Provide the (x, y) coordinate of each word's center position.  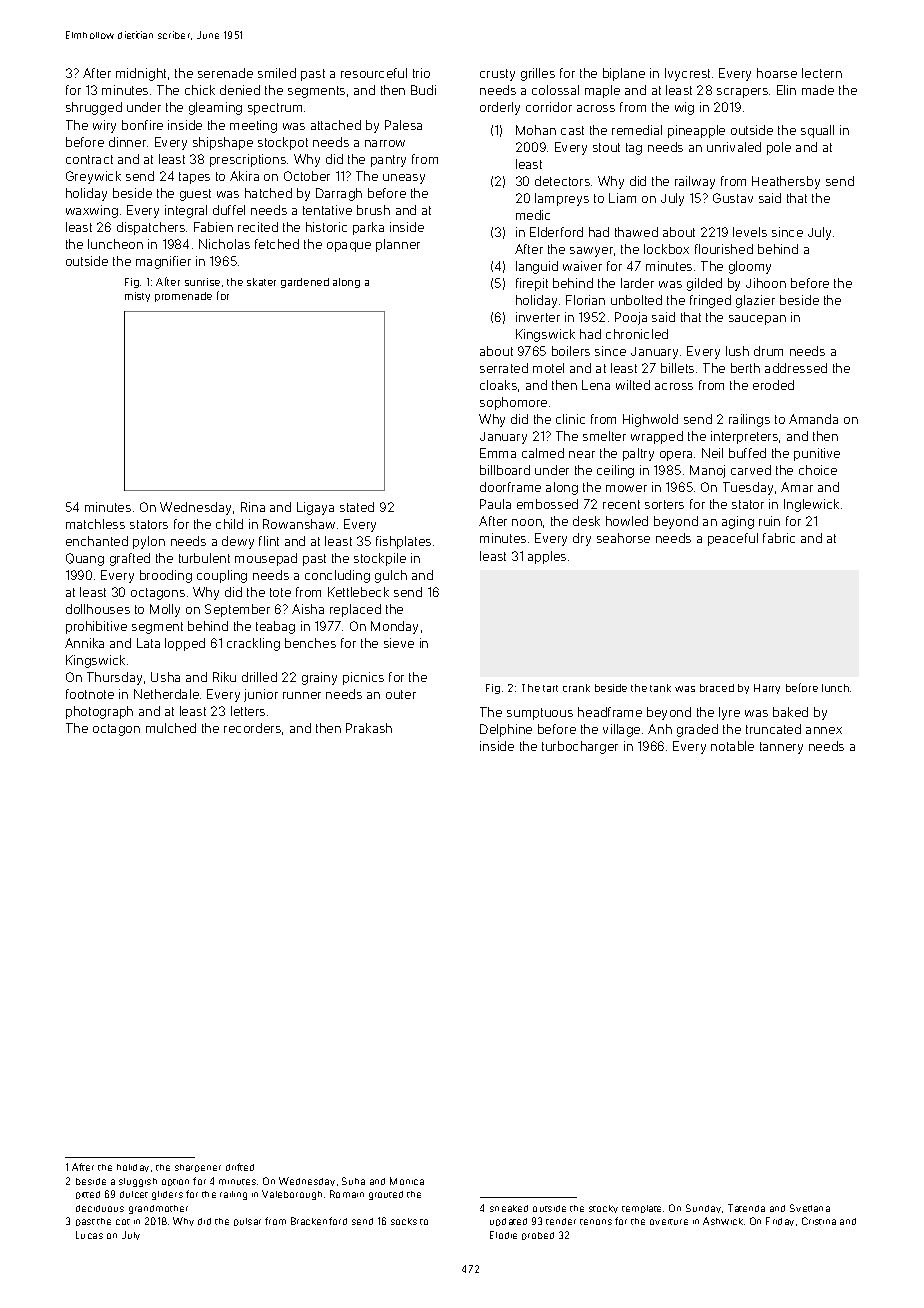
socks (404, 1221)
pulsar (247, 1222)
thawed (636, 232)
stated (357, 507)
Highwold (650, 420)
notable (732, 746)
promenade (183, 297)
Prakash (369, 728)
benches (310, 643)
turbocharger (580, 747)
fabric (779, 538)
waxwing (92, 211)
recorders (252, 728)
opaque (349, 247)
